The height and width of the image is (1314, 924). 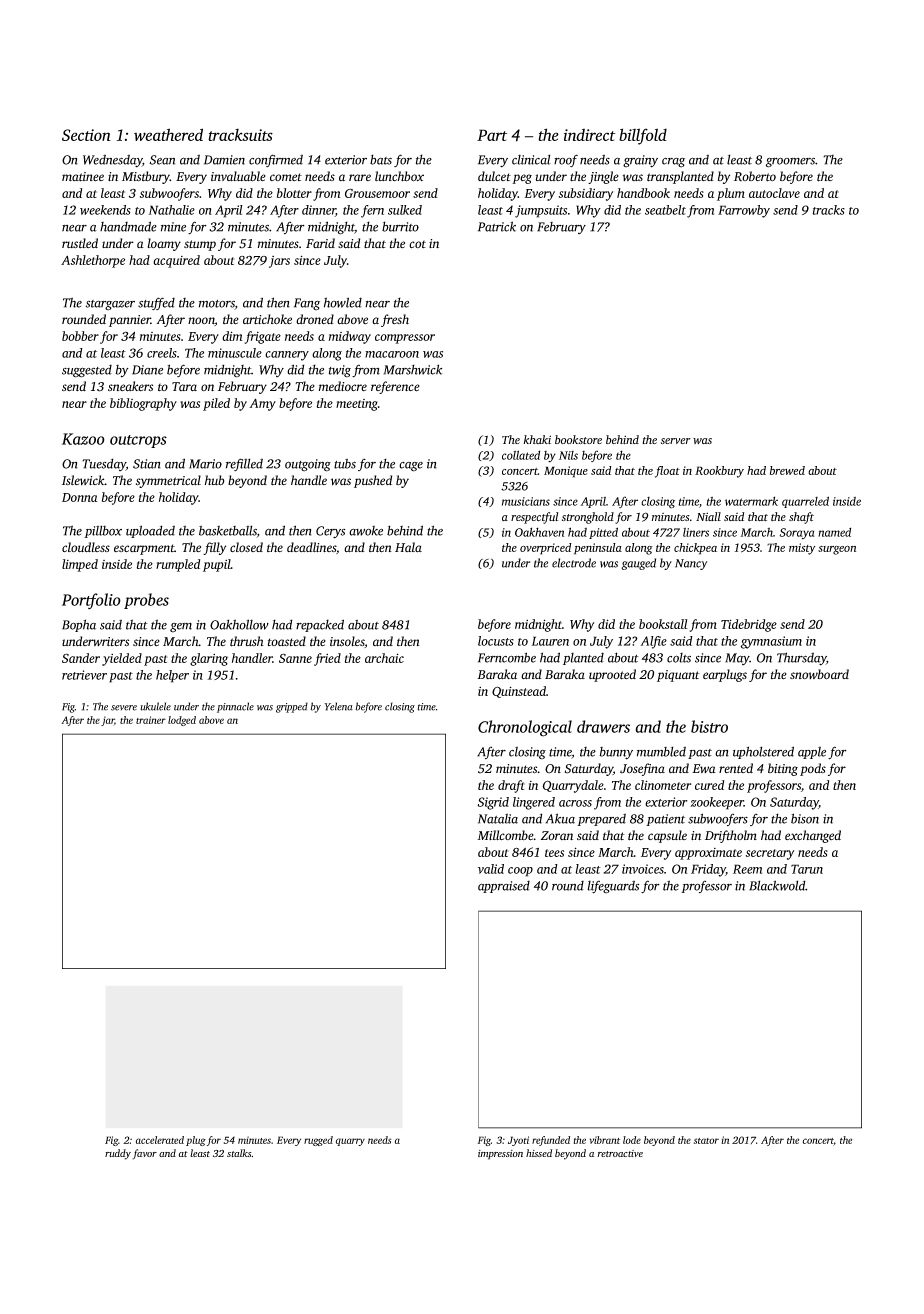 What do you see at coordinates (491, 869) in the image?
I see `valid` at bounding box center [491, 869].
